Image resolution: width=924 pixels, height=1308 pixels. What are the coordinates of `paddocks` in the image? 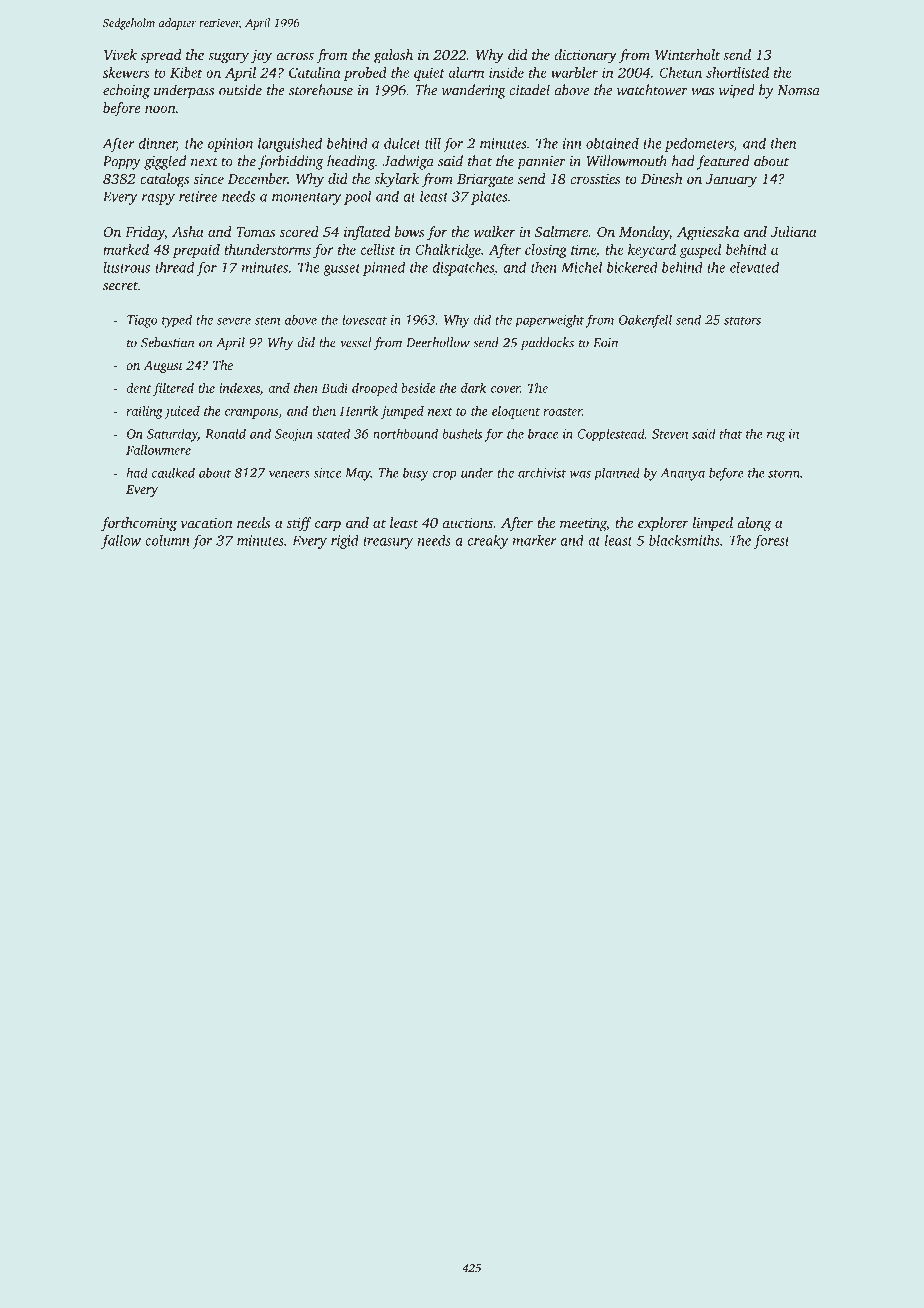 It's located at (547, 343).
